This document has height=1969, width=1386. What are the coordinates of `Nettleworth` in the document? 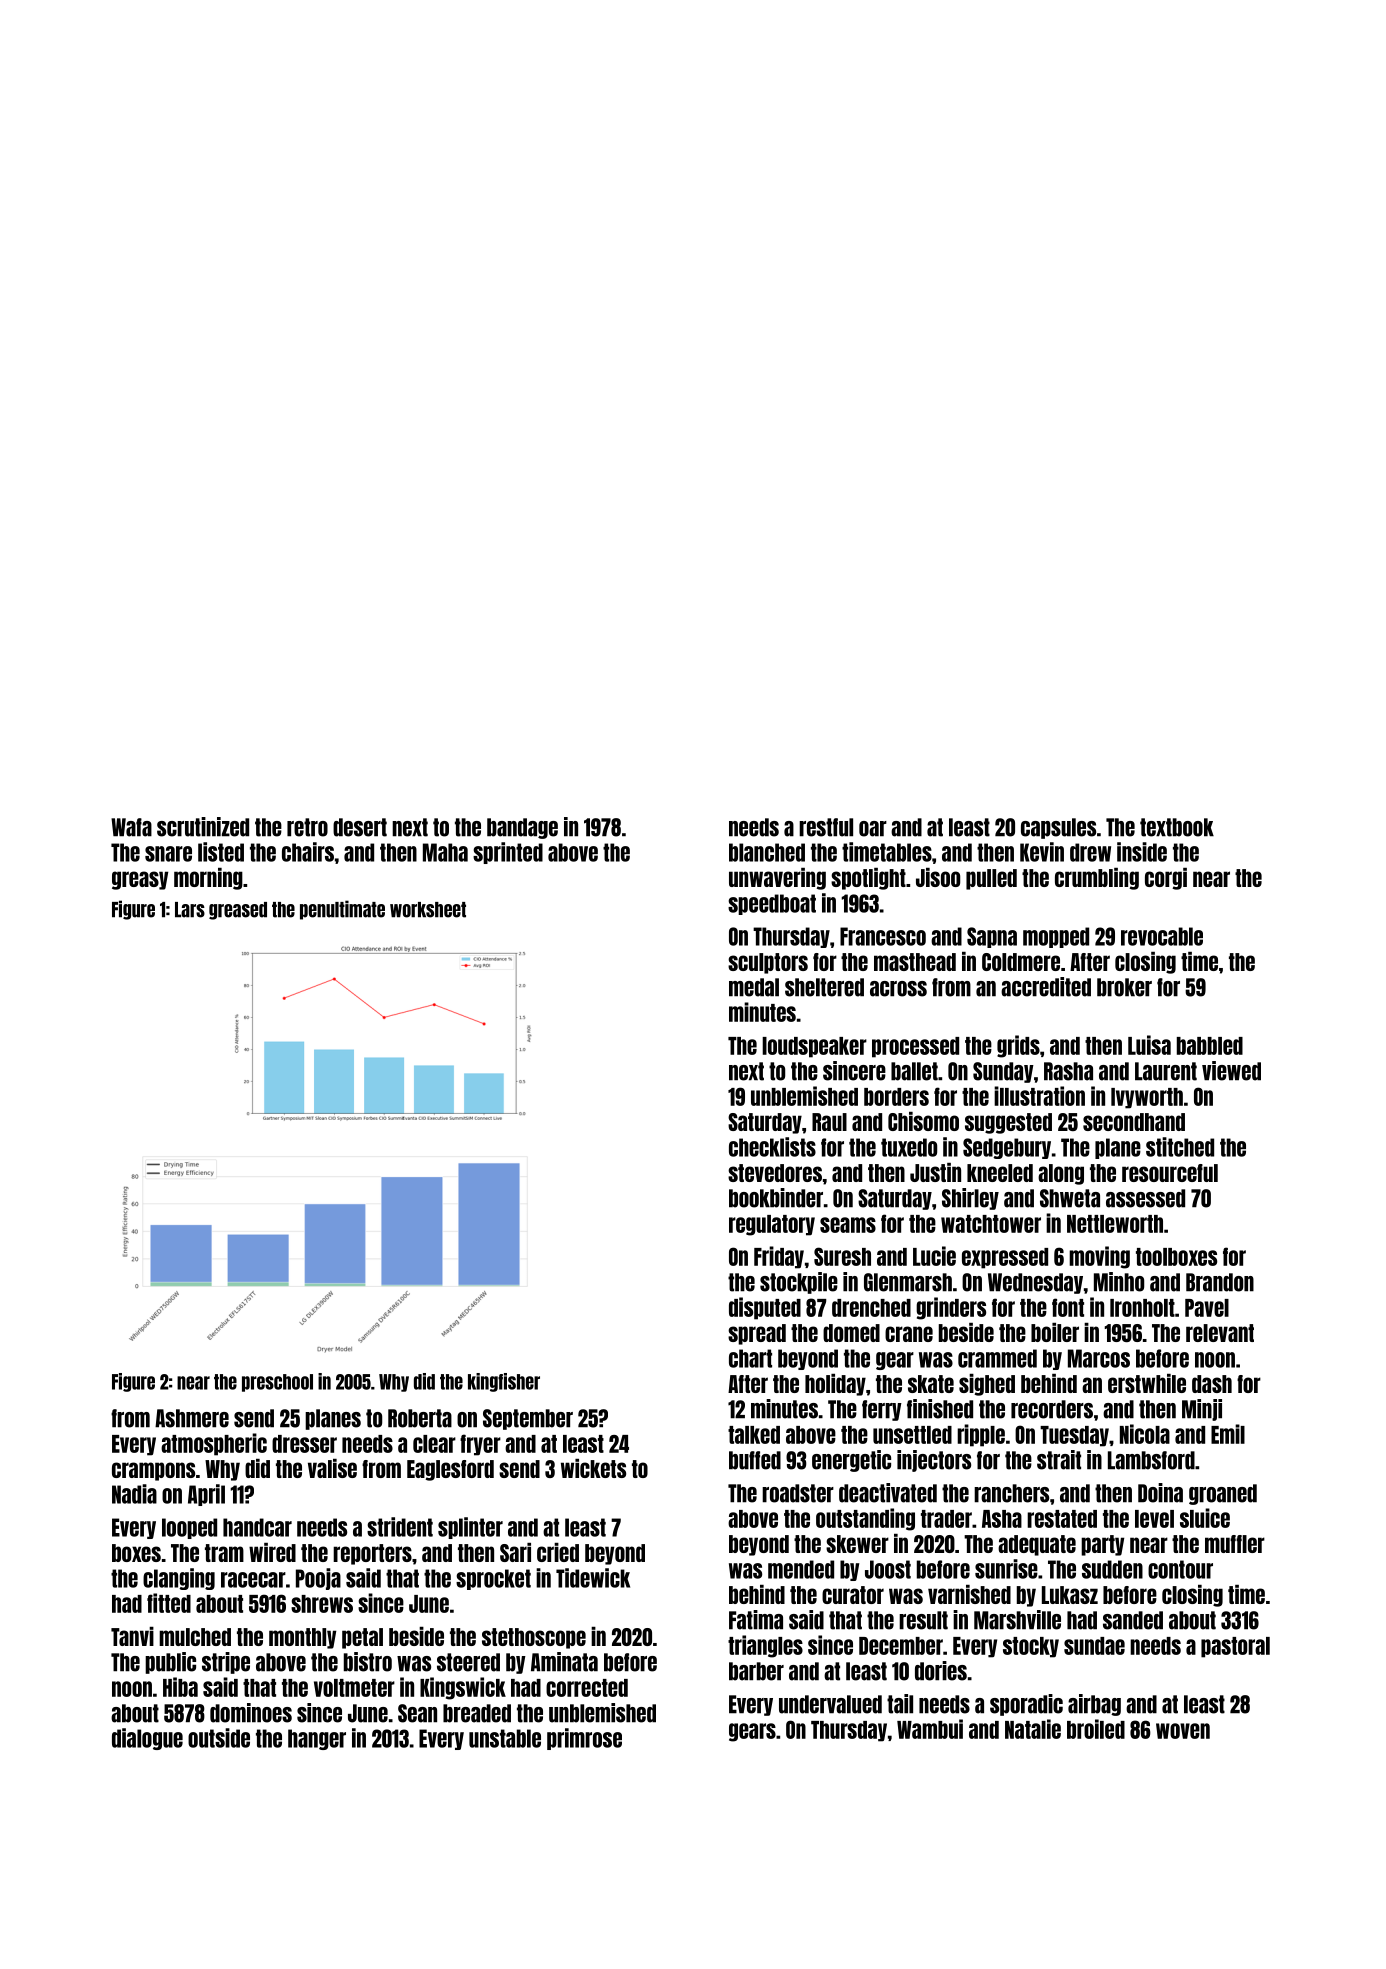 It's located at (1115, 1224).
